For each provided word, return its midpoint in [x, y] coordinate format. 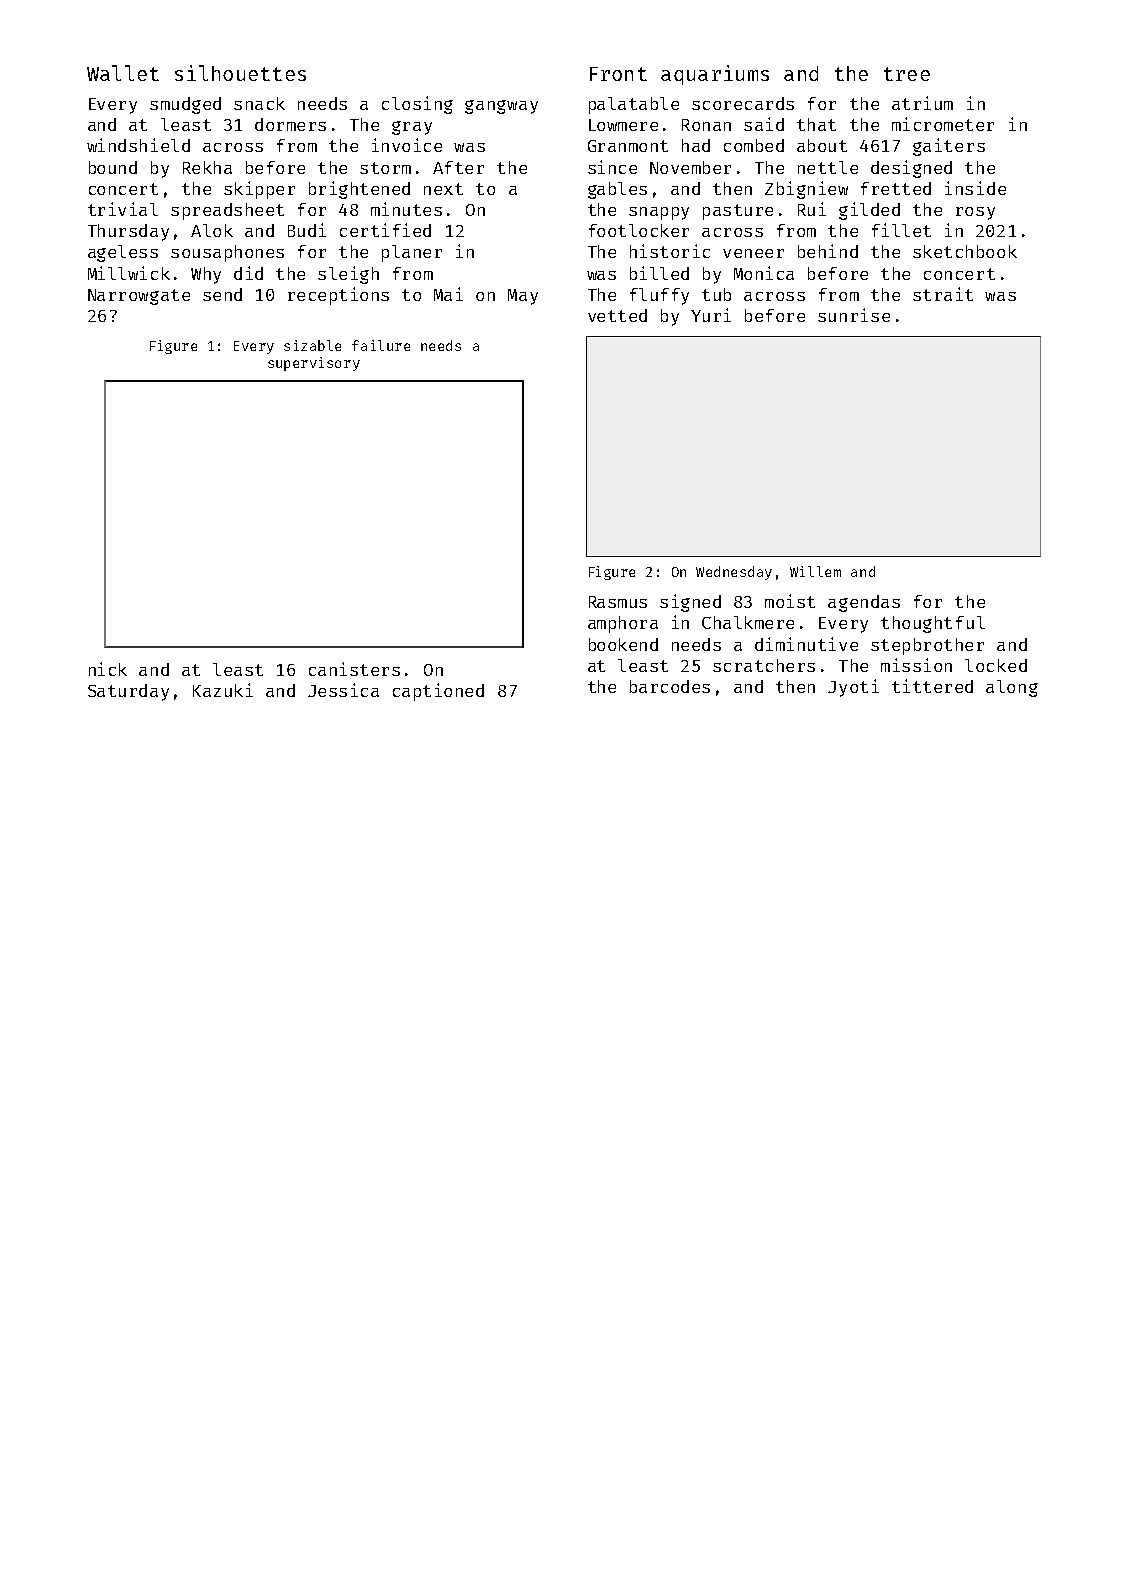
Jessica [343, 690]
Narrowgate [139, 297]
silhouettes [240, 73]
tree [907, 74]
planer [412, 253]
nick [108, 669]
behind [828, 251]
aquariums [715, 75]
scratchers [764, 665]
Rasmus [618, 602]
